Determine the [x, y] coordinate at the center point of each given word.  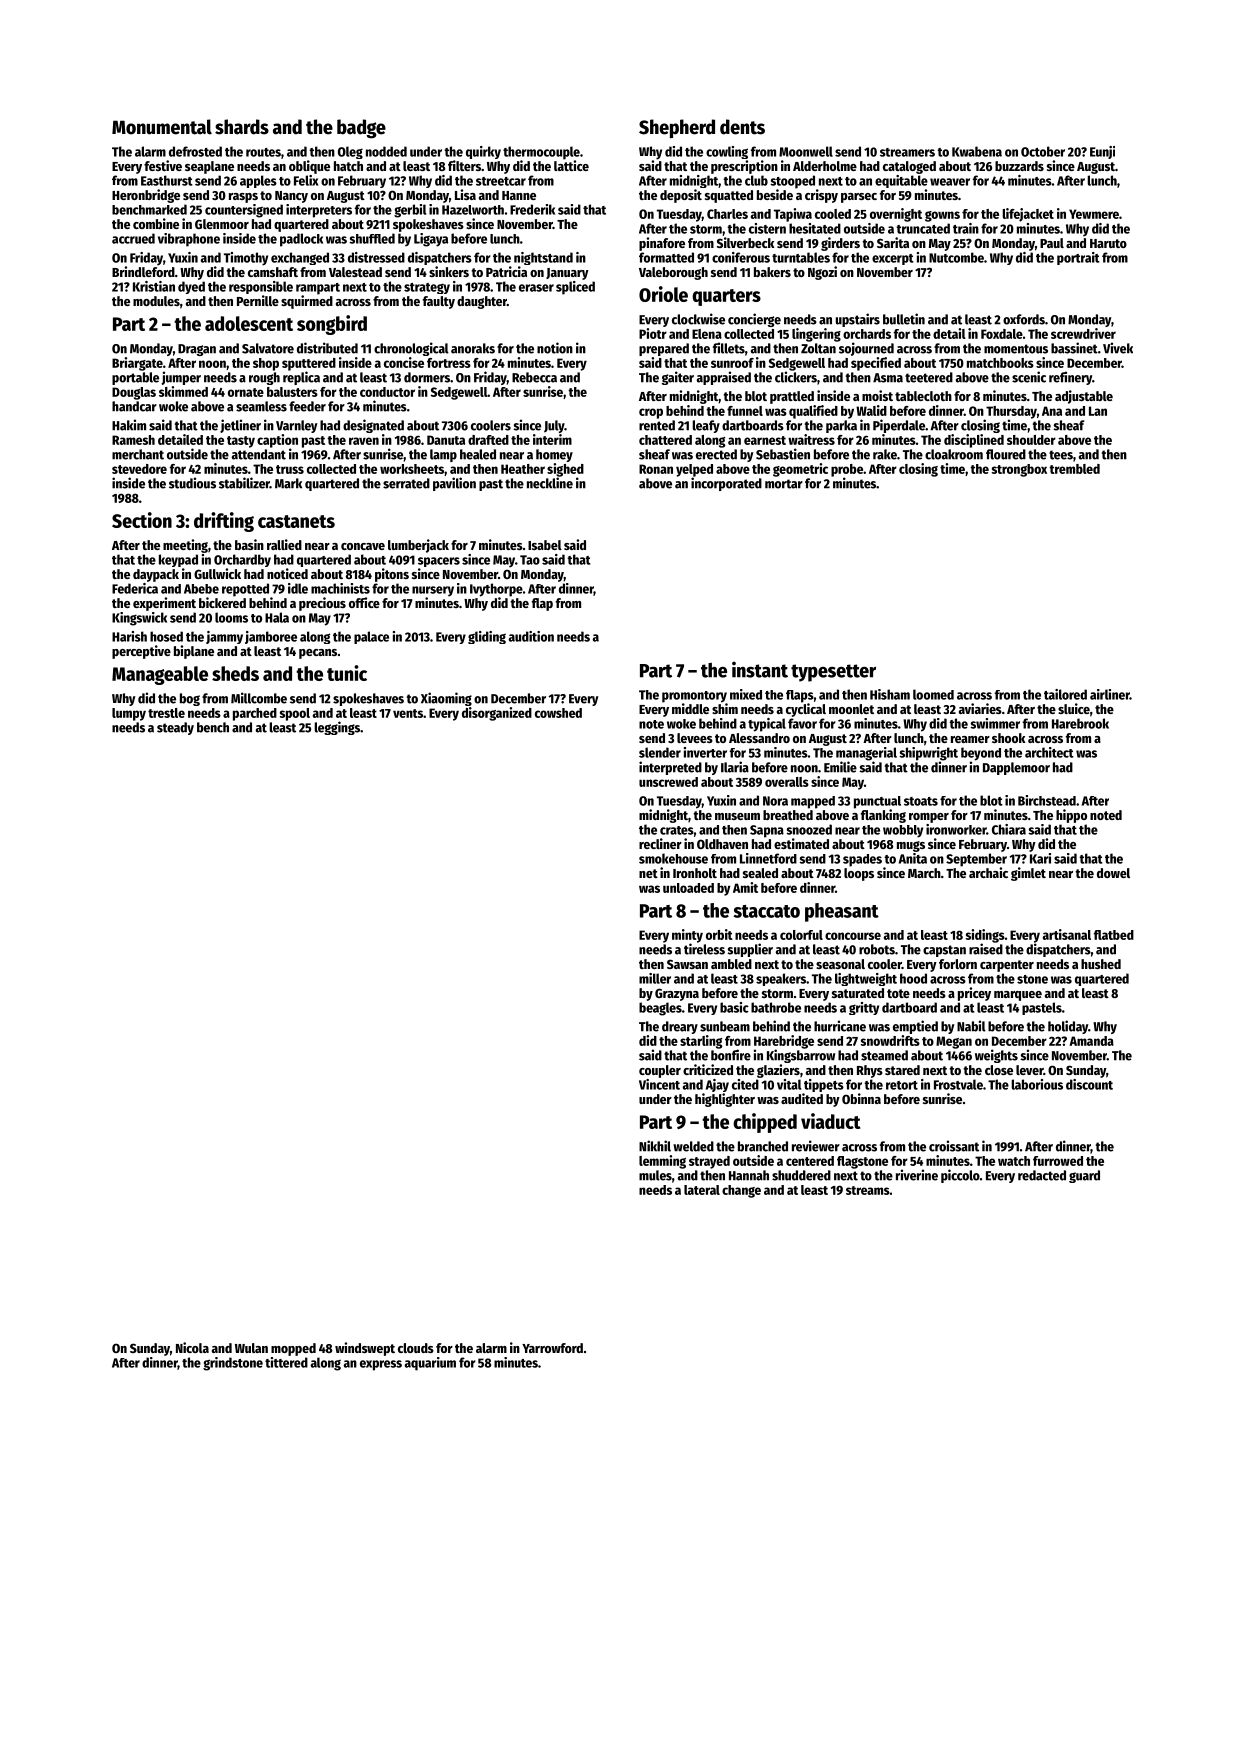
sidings [985, 936]
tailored [1065, 694]
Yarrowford [552, 1348]
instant [760, 669]
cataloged [909, 167]
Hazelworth [473, 210]
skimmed [183, 391]
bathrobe [776, 1007]
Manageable [160, 675]
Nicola [192, 1347]
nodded [386, 151]
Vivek [1118, 348]
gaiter [678, 378]
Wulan [251, 1348]
